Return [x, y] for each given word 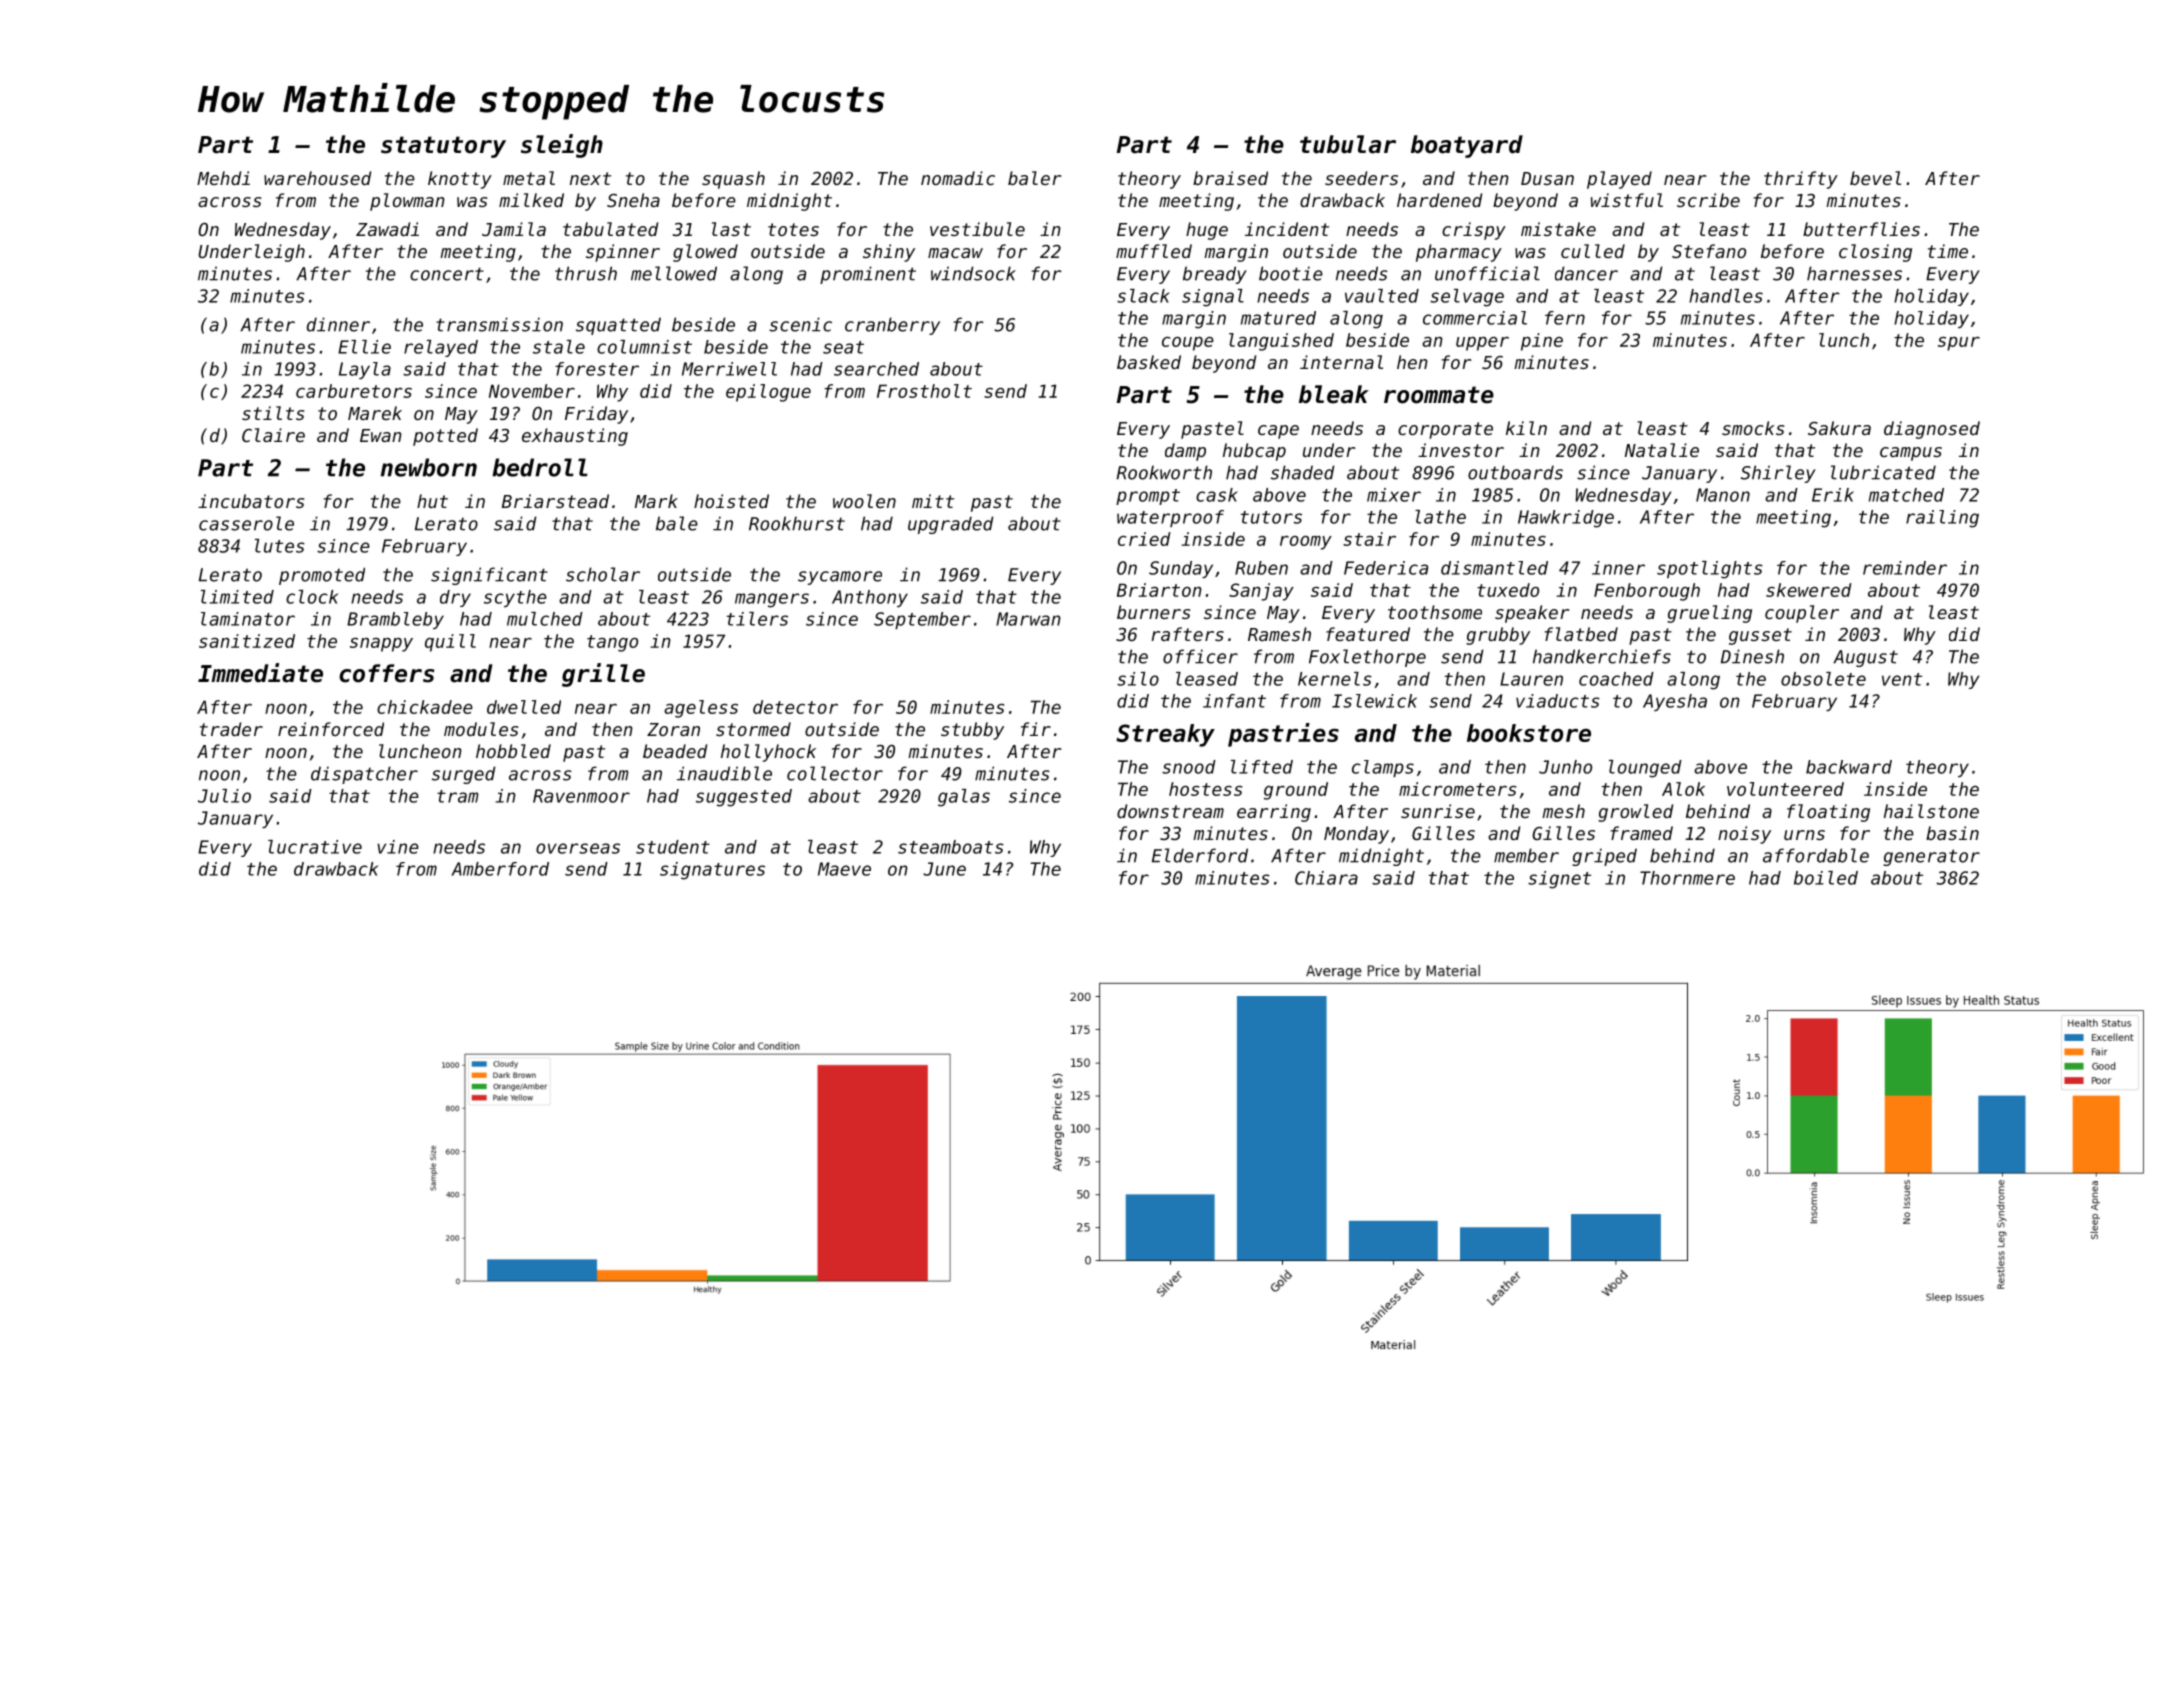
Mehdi [223, 178]
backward [1849, 767]
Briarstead [555, 501]
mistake [1558, 229]
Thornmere [1687, 878]
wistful [1627, 200]
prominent [868, 275]
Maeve [844, 869]
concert [447, 274]
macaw [955, 253]
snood [1189, 767]
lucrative [315, 847]
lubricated [1883, 472]
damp [1185, 452]
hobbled [513, 751]
